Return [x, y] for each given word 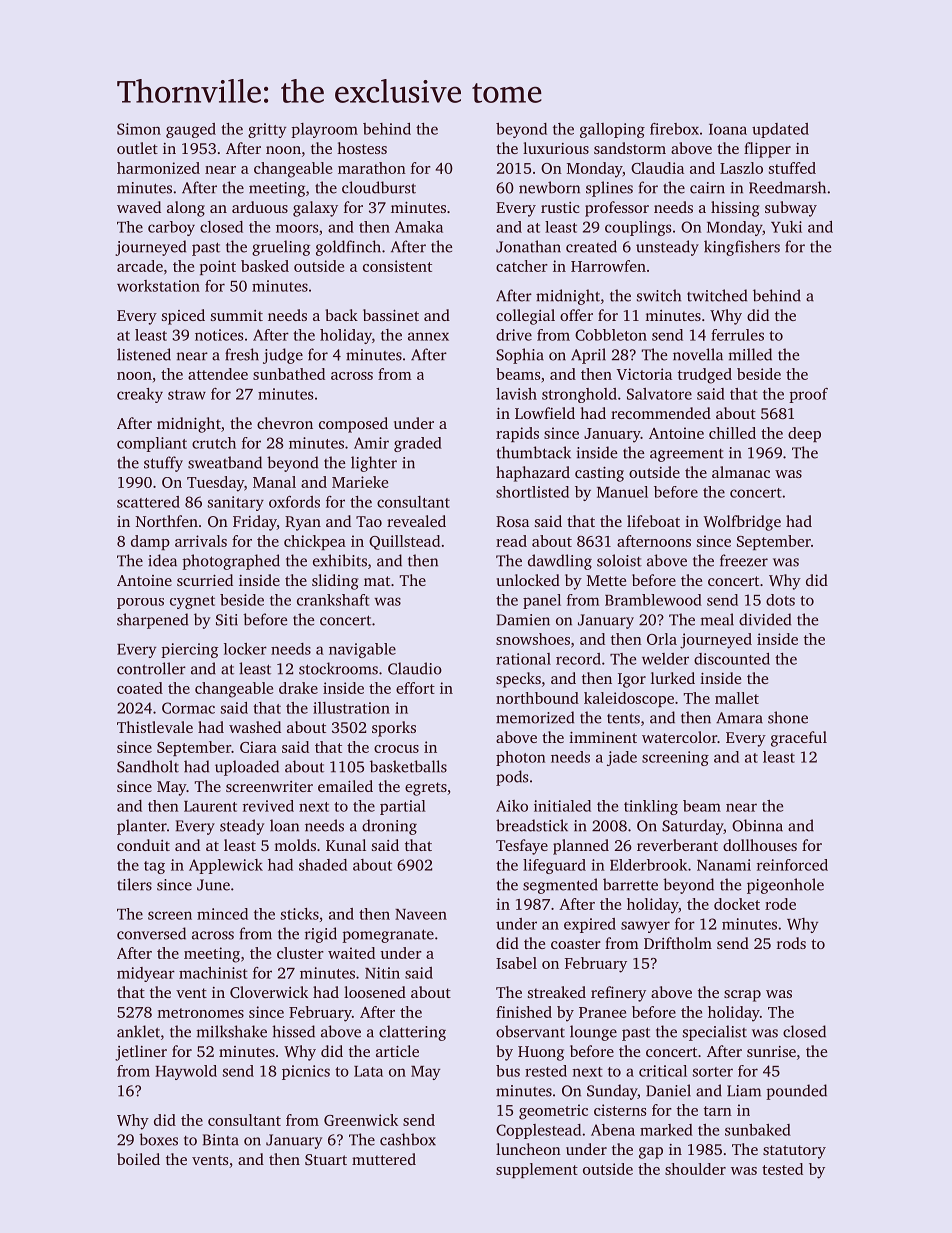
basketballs [408, 766]
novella [698, 354]
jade [622, 758]
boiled [138, 1159]
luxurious [556, 148]
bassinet [391, 315]
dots [780, 600]
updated [780, 130]
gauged [191, 130]
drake [298, 688]
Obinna [757, 825]
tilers [134, 884]
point [218, 267]
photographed [231, 562]
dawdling [560, 562]
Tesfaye [522, 847]
